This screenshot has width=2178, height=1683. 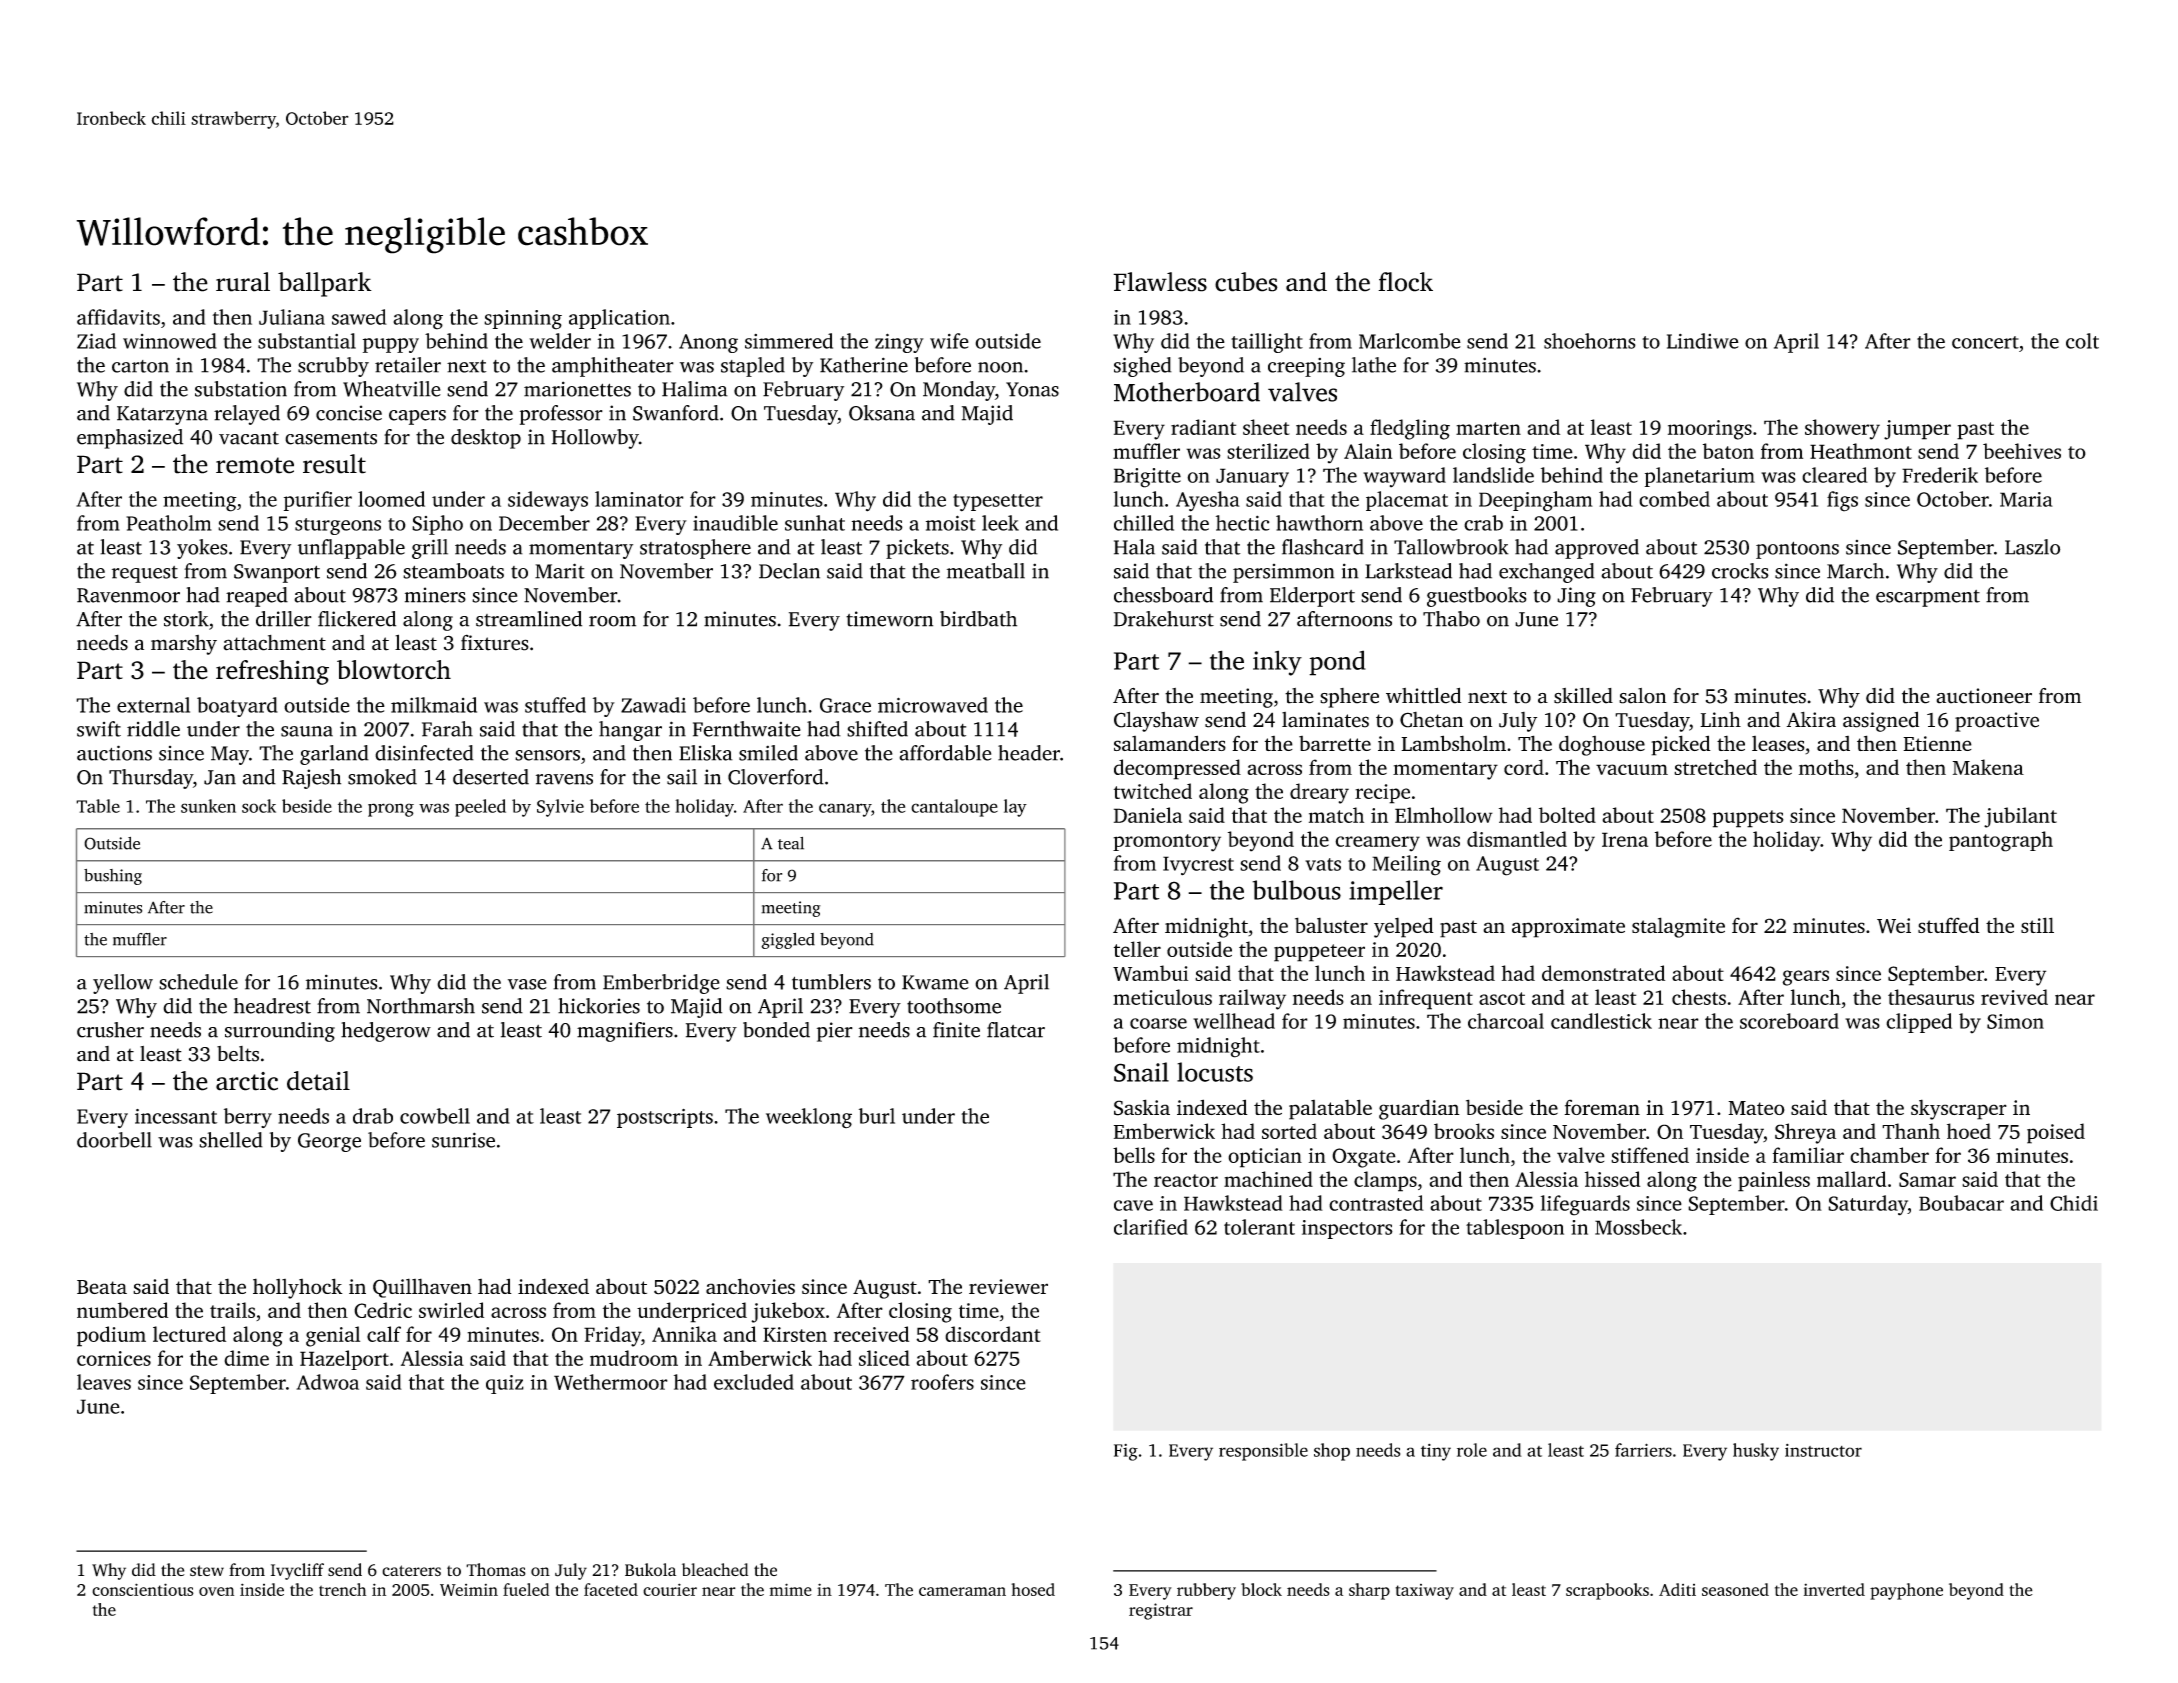 I want to click on flock, so click(x=1405, y=282).
